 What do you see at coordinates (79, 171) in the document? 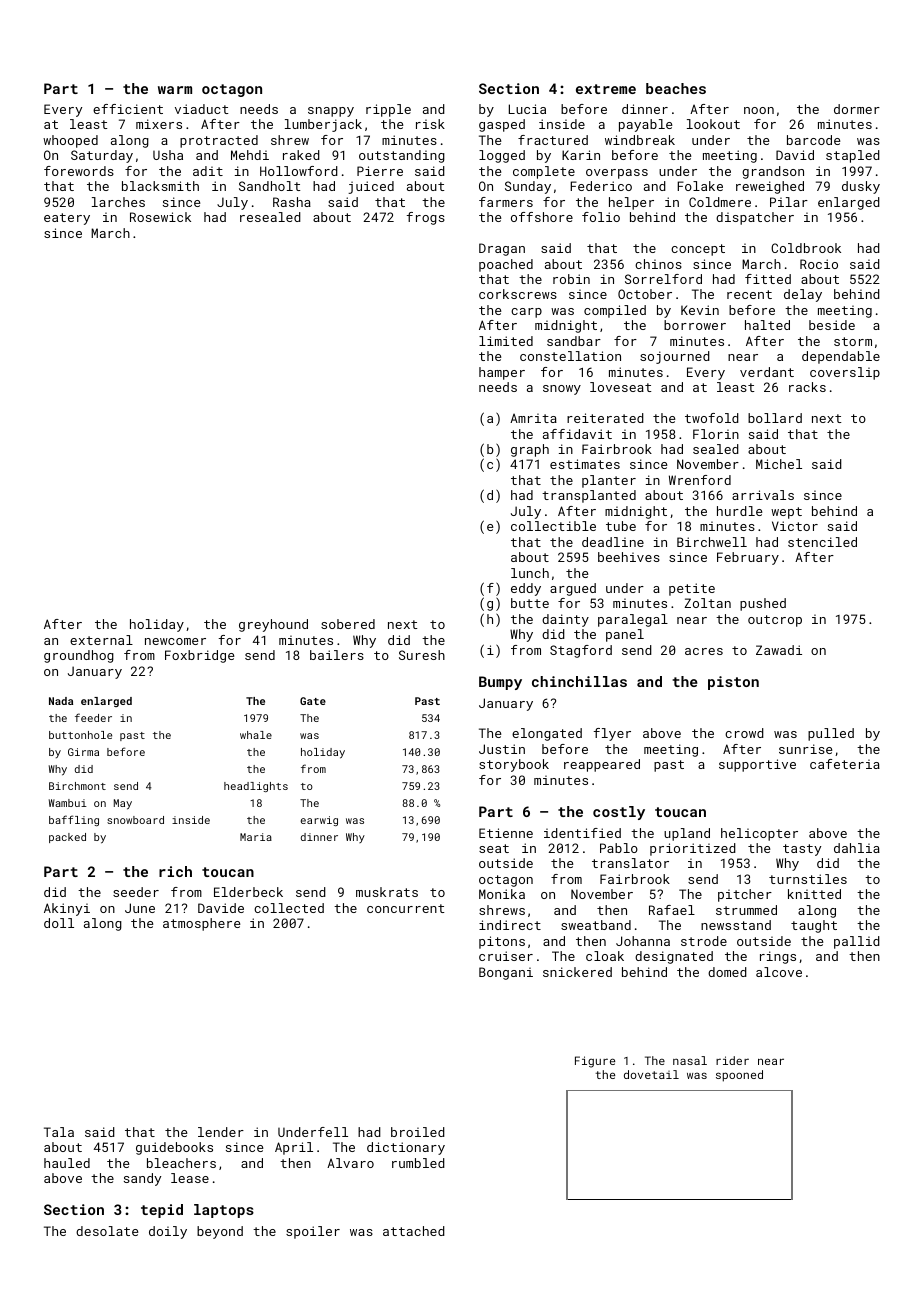
I see `forewords` at bounding box center [79, 171].
